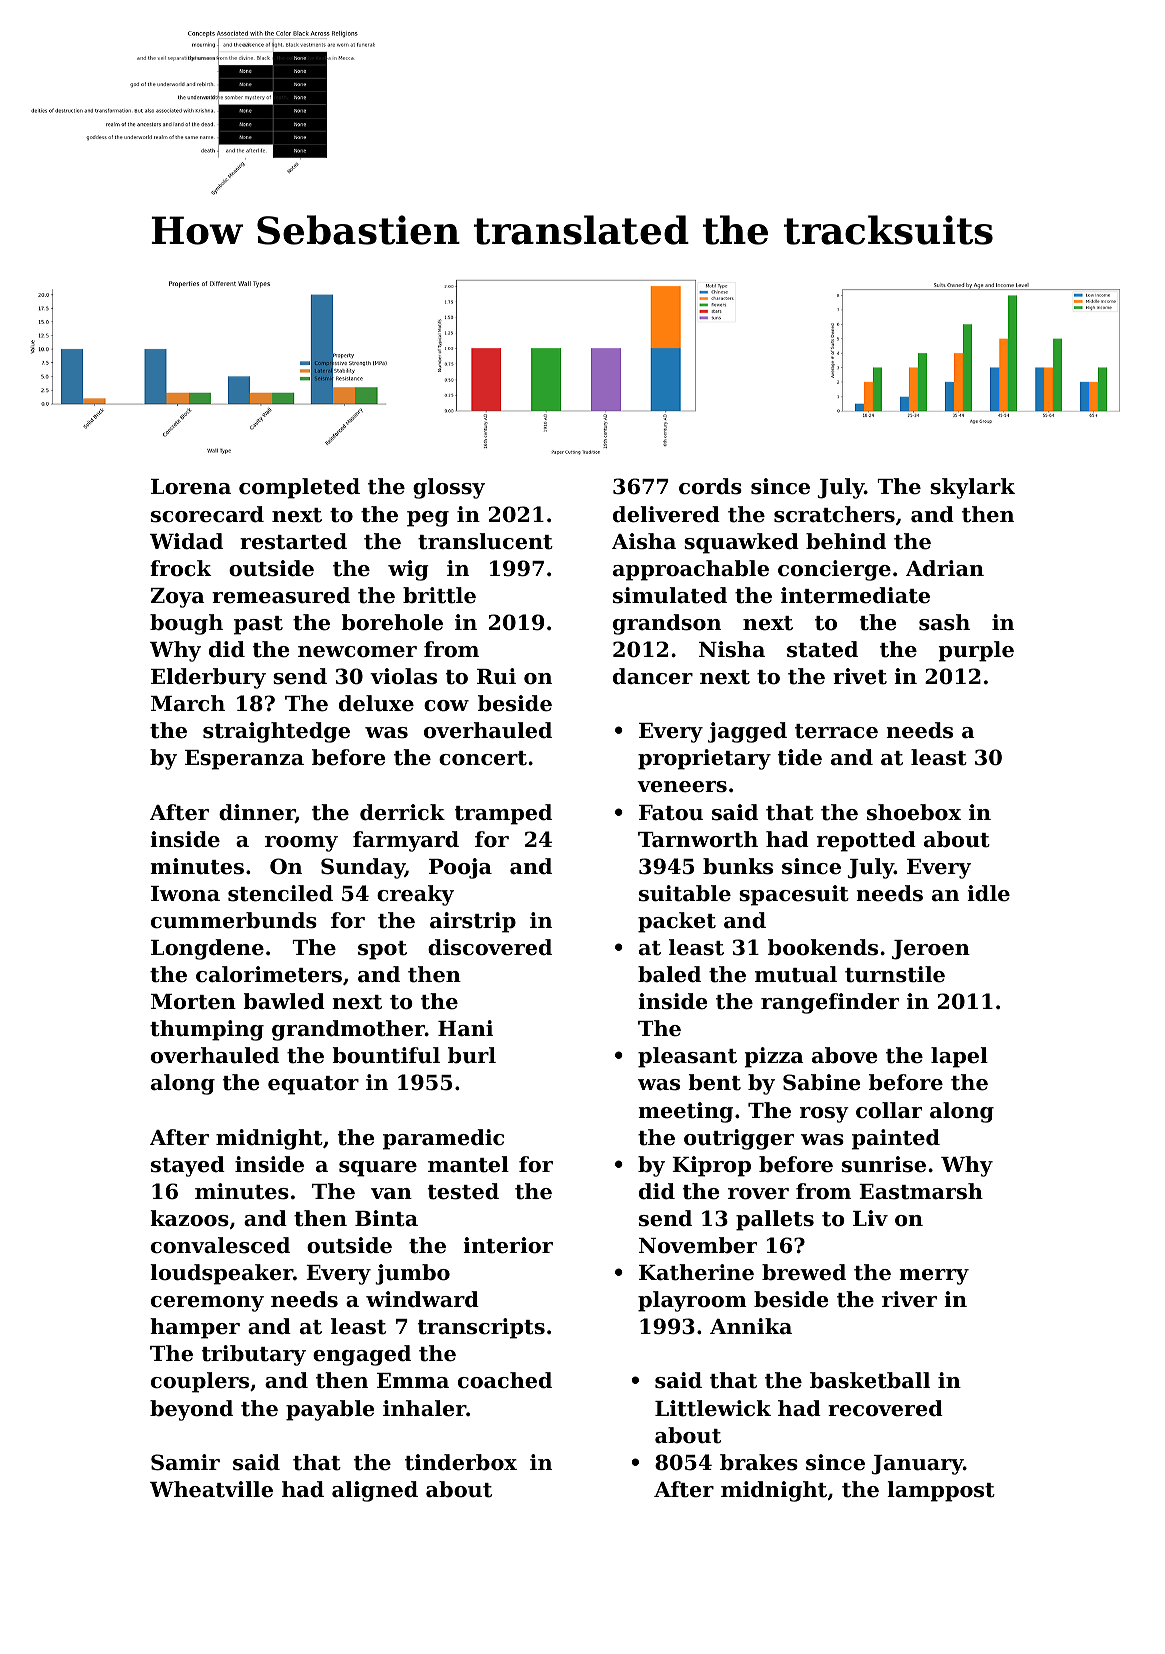 This image has width=1165, height=1654. I want to click on past, so click(258, 625).
